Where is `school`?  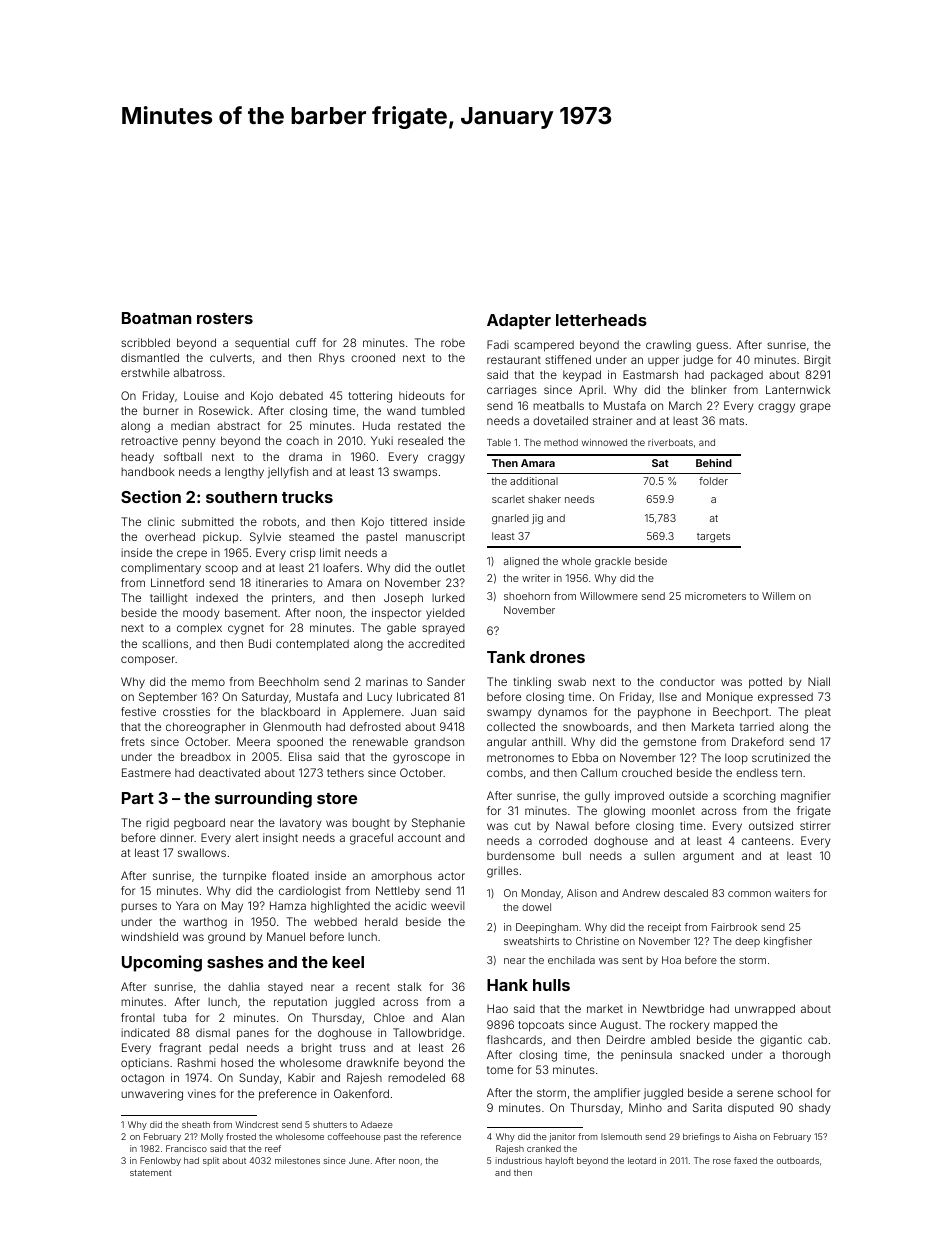
school is located at coordinates (795, 1092).
